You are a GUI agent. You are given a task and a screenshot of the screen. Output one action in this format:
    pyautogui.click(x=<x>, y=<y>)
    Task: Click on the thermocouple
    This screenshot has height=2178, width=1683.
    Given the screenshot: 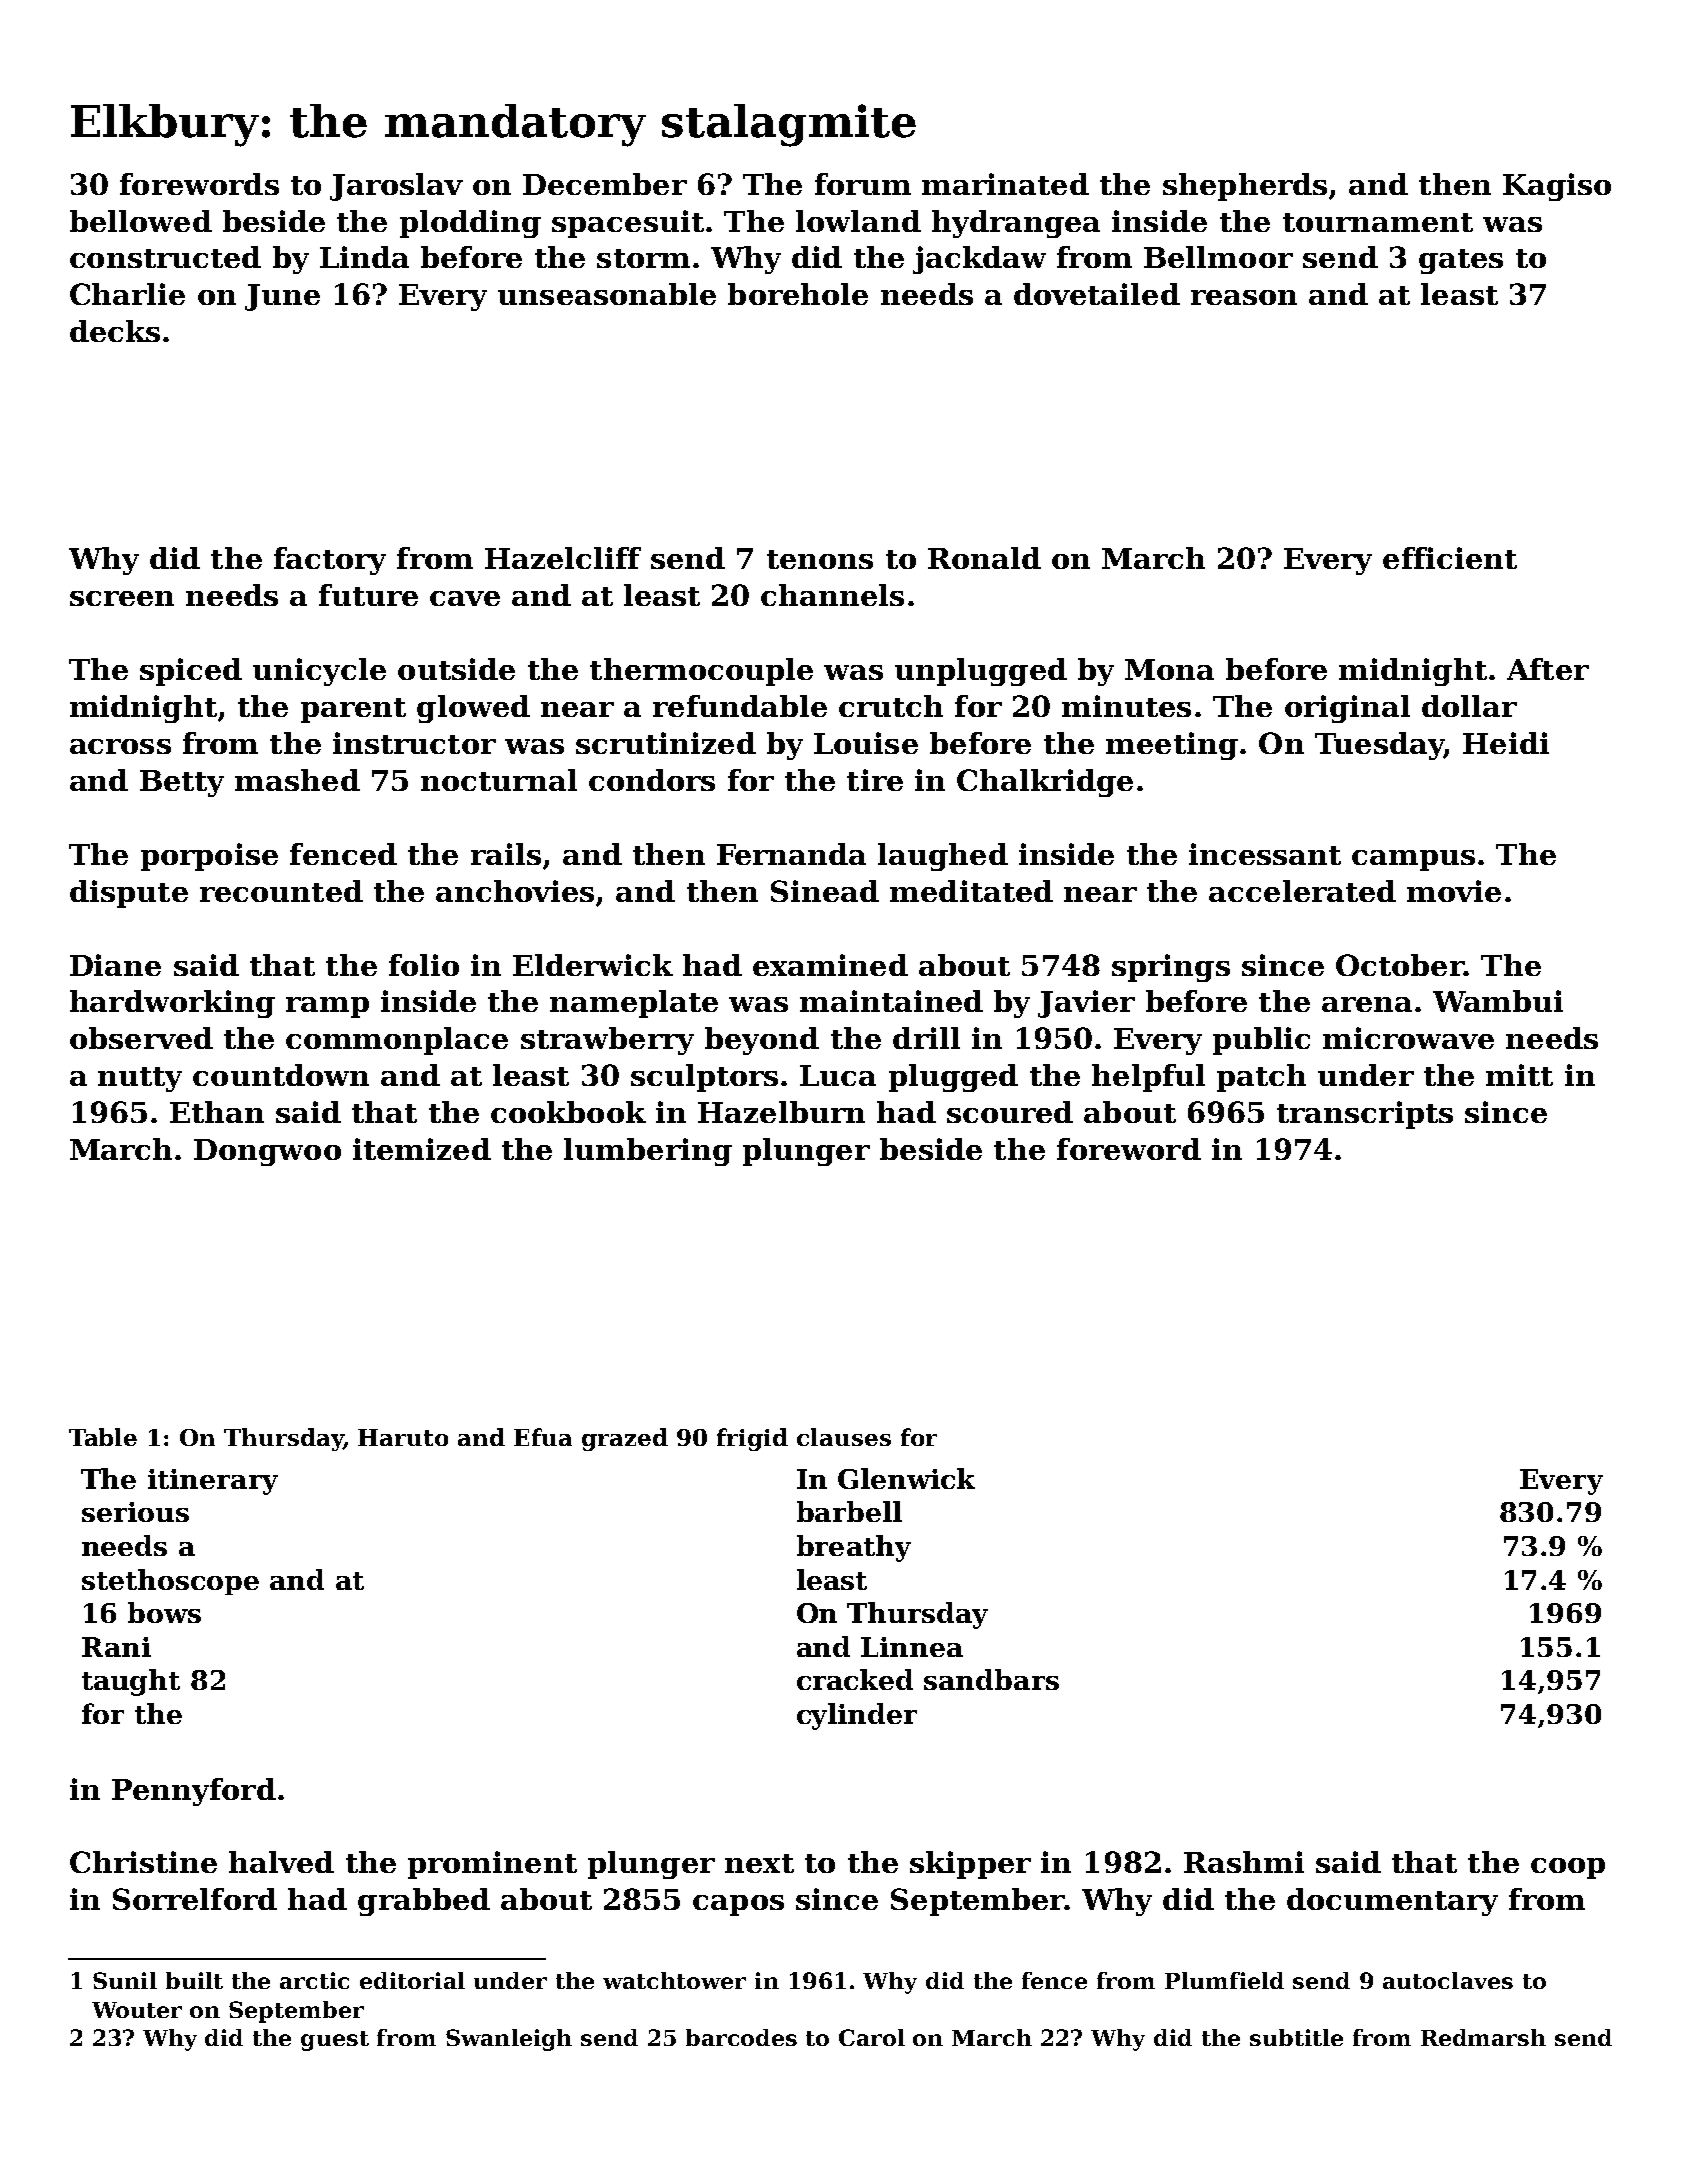 What is the action you would take?
    pyautogui.click(x=701, y=672)
